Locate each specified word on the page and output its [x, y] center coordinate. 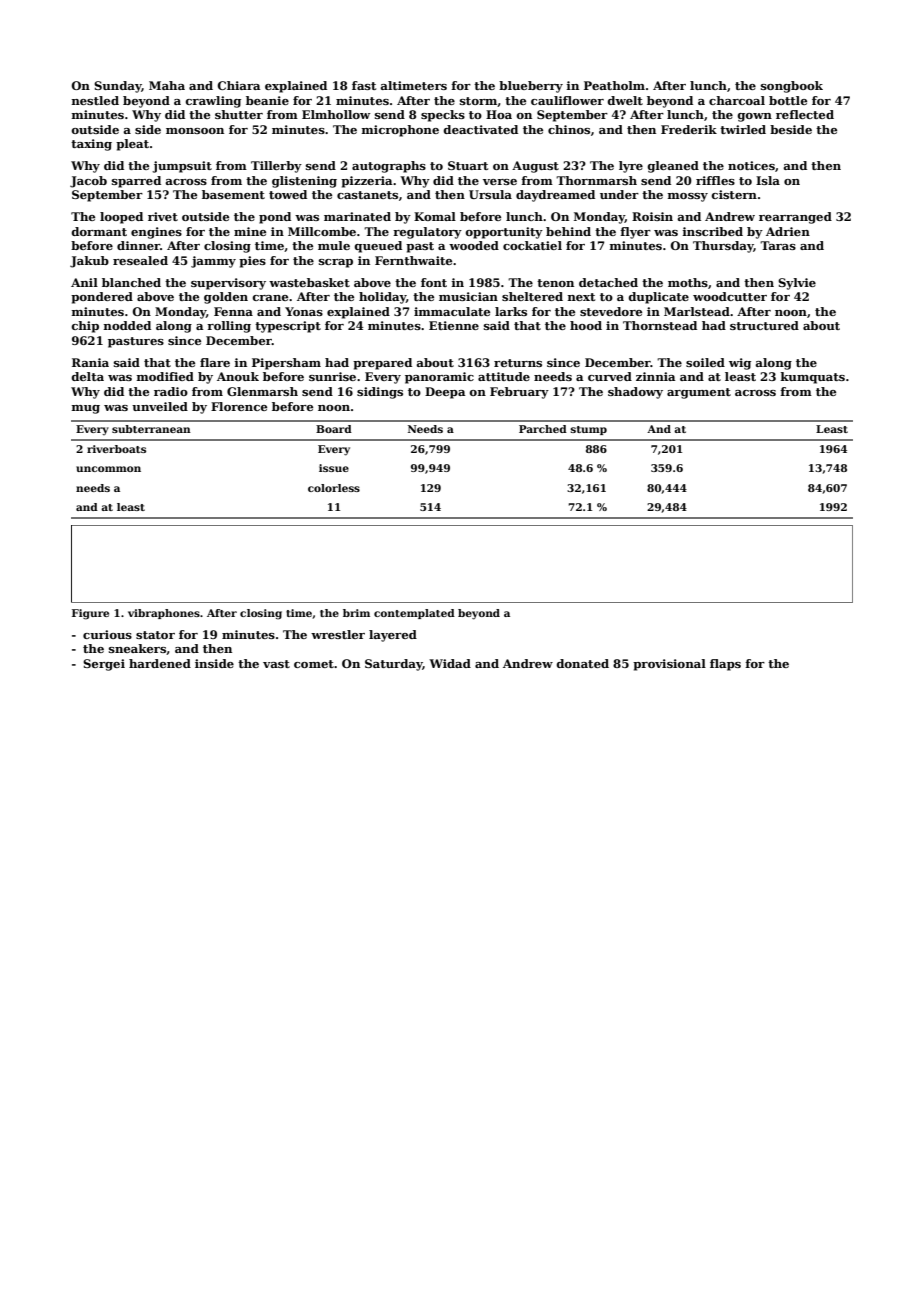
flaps [725, 665]
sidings [380, 393]
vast [276, 664]
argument [699, 393]
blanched [131, 282]
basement [233, 194]
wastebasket [309, 282]
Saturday [394, 665]
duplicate [659, 298]
